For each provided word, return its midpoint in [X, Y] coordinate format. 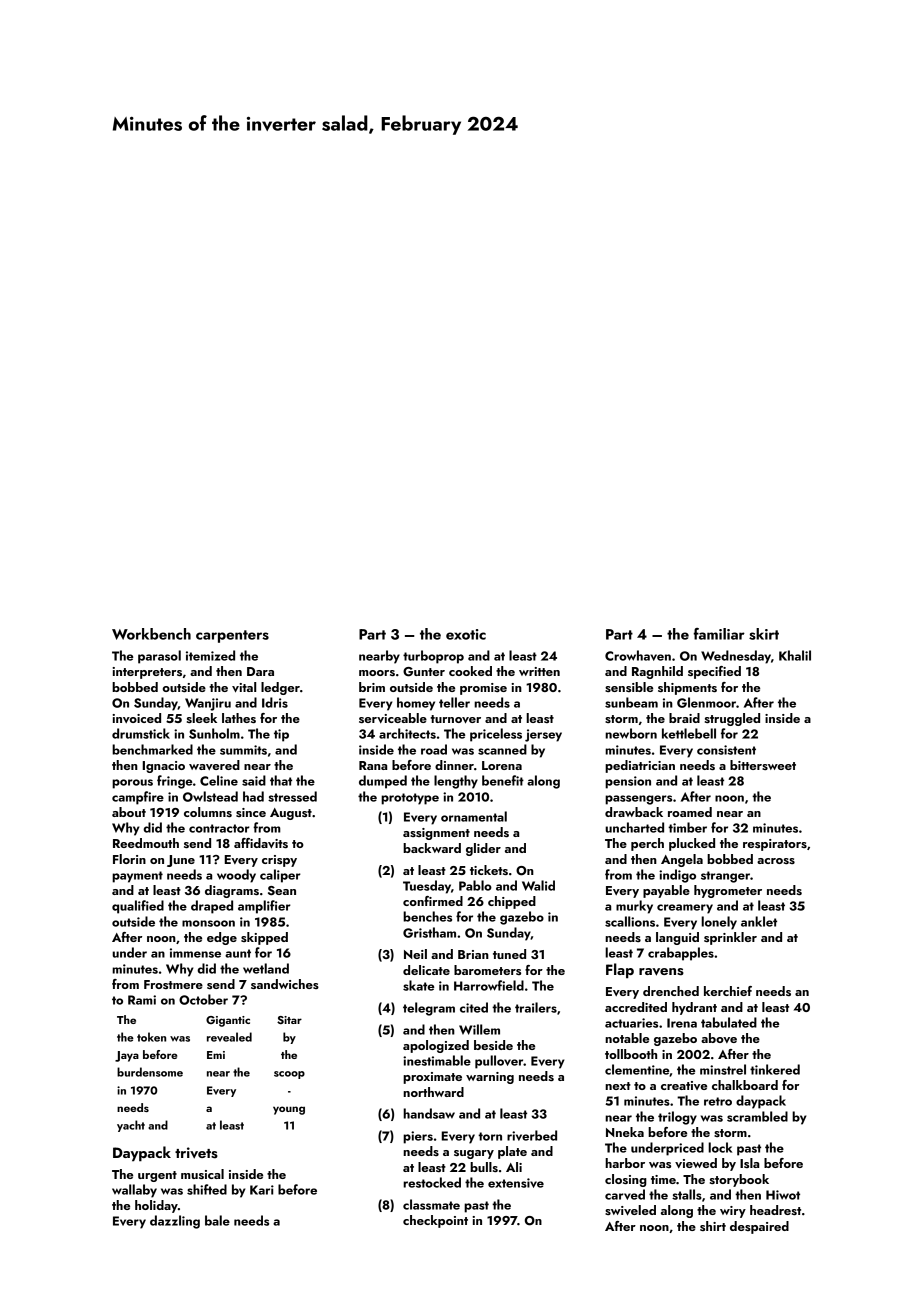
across [776, 861]
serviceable [393, 718]
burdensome [150, 1072]
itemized [210, 655]
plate [512, 1152]
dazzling [175, 1222]
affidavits [261, 843]
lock [720, 1147]
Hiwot [783, 1195]
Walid [538, 885]
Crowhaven [638, 655]
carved [625, 1194]
